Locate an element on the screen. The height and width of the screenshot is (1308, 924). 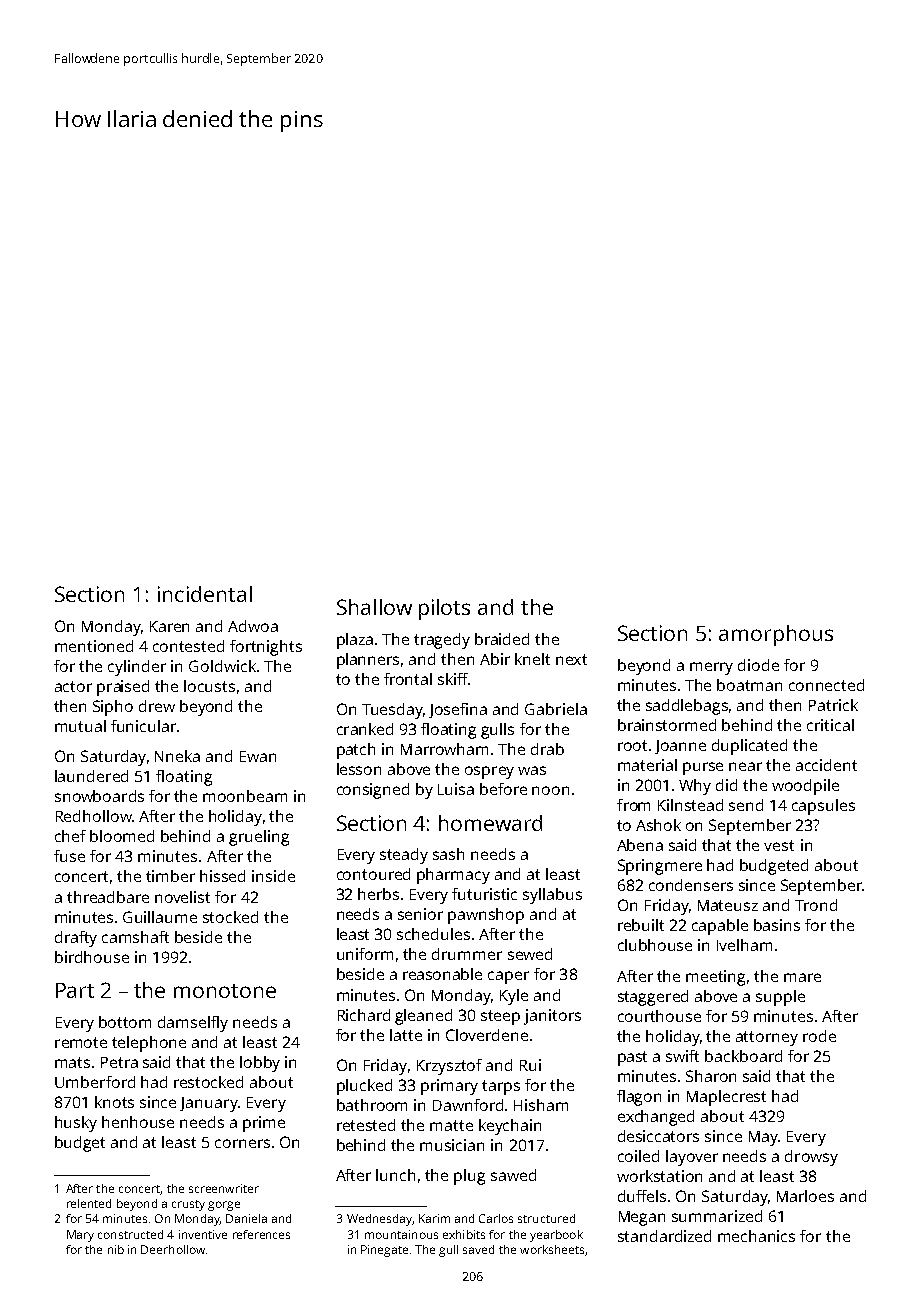
references is located at coordinates (261, 1234).
